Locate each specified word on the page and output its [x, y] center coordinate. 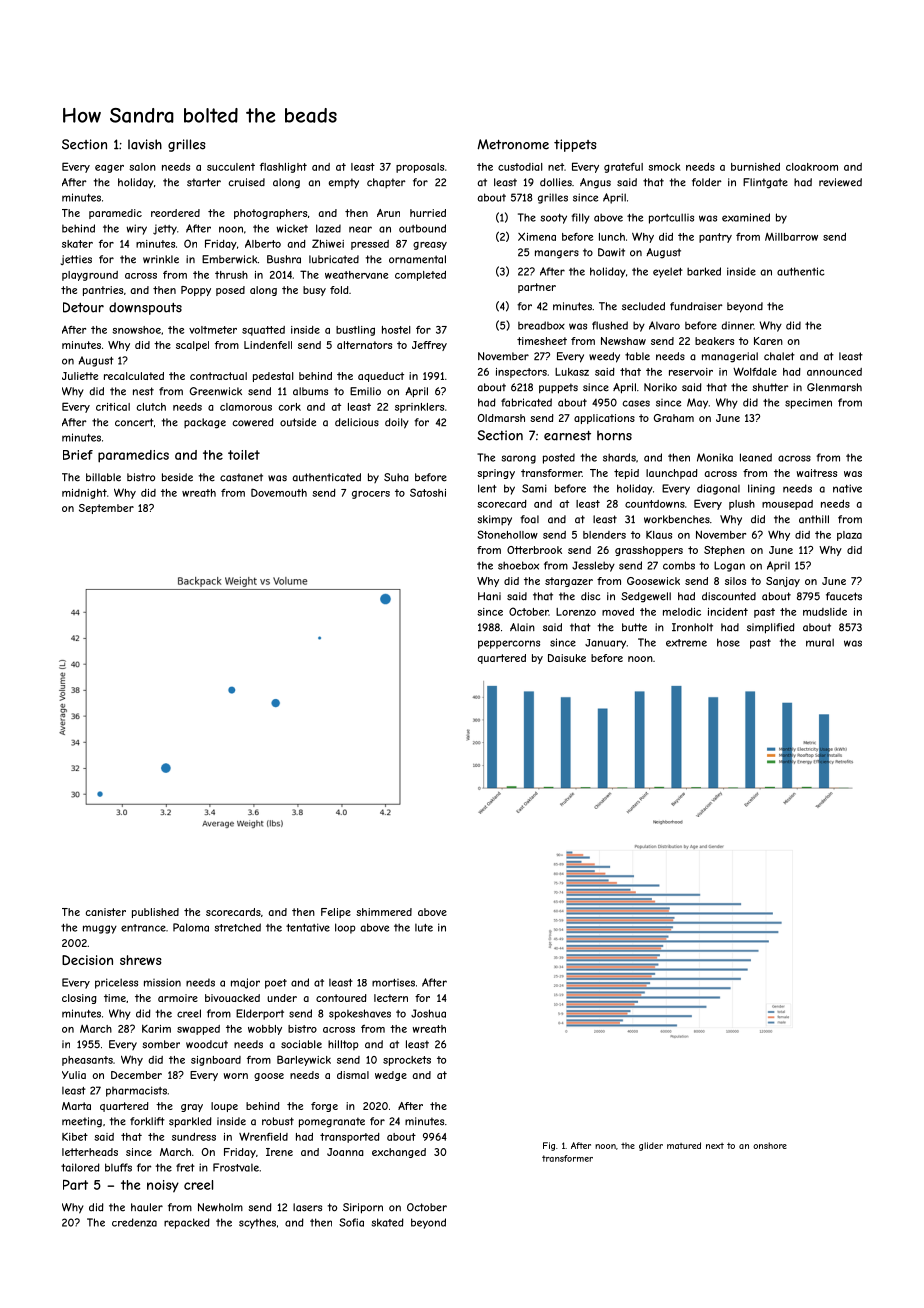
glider [651, 1146]
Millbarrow [791, 237]
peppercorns [509, 644]
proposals [420, 168]
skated [388, 1222]
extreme [686, 643]
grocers [371, 495]
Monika [715, 457]
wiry [136, 229]
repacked [187, 1223]
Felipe [336, 913]
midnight [84, 494]
